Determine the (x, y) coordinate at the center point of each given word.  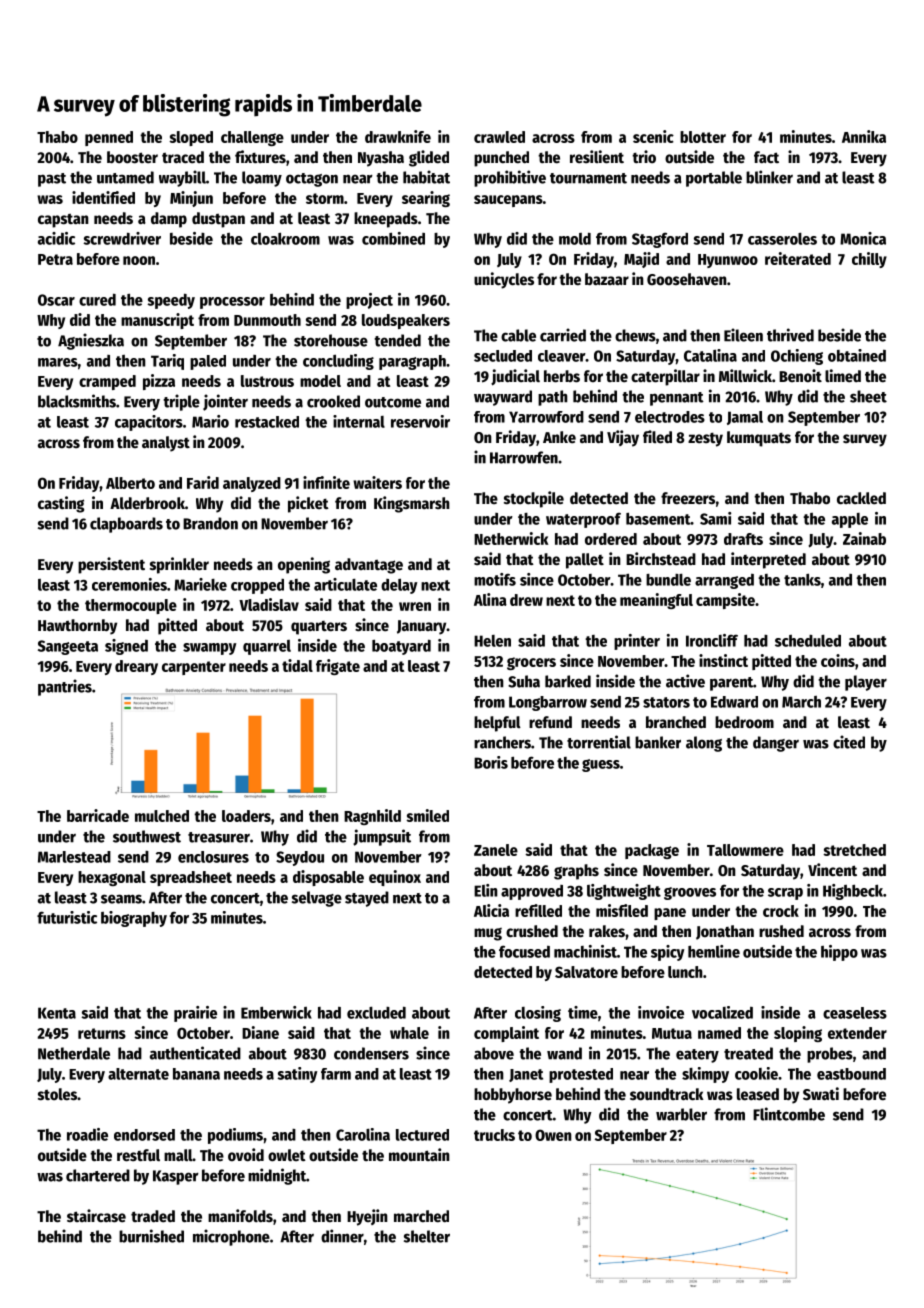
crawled (499, 137)
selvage (317, 899)
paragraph (412, 362)
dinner (342, 1236)
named (719, 1033)
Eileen (743, 335)
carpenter (194, 668)
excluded (376, 1013)
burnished (151, 1236)
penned (109, 138)
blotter (703, 137)
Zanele (496, 850)
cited (849, 742)
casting (61, 504)
